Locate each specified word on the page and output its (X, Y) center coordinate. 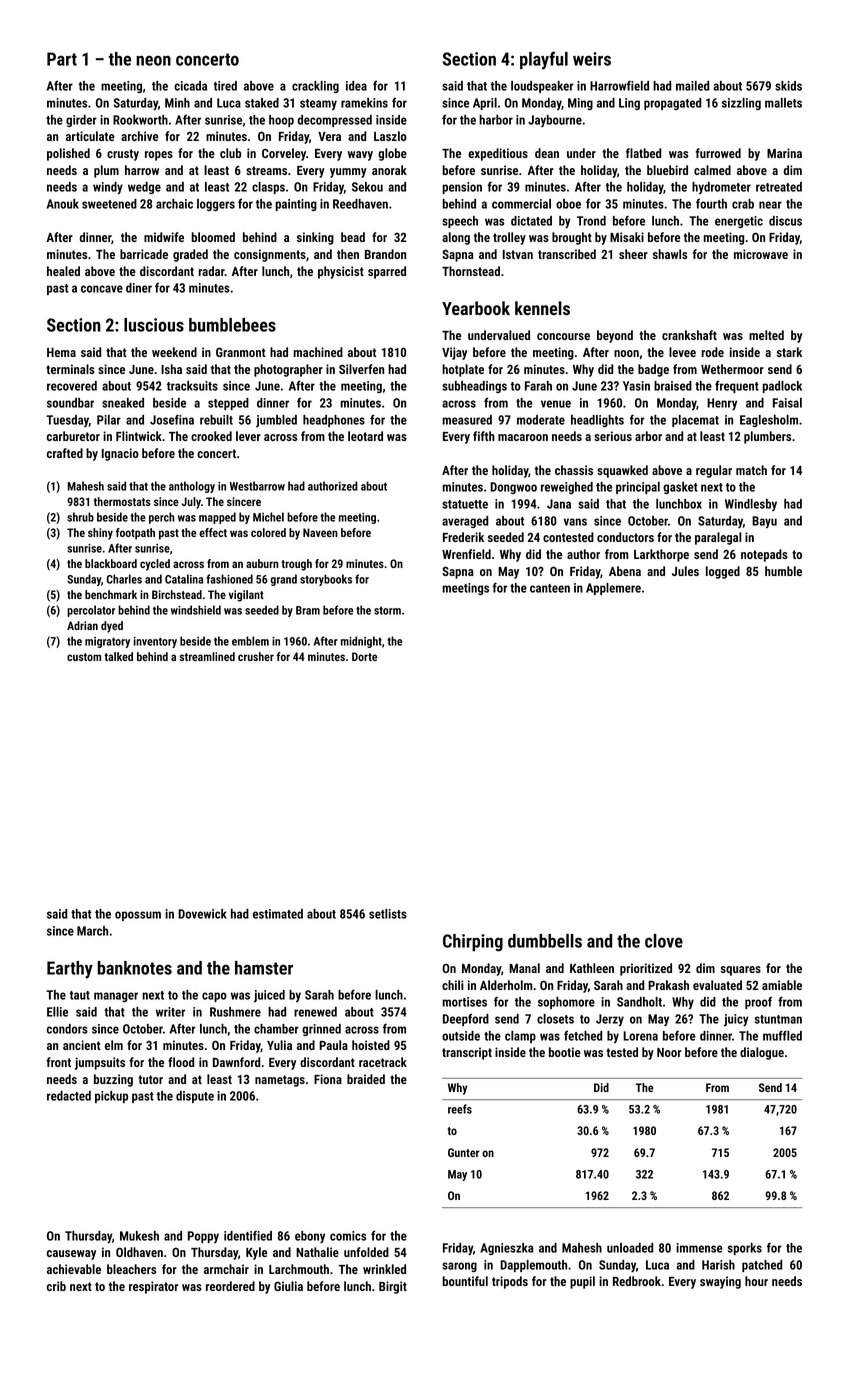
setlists (388, 914)
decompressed (335, 121)
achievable (74, 1269)
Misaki (627, 237)
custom (84, 657)
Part (62, 59)
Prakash (668, 985)
